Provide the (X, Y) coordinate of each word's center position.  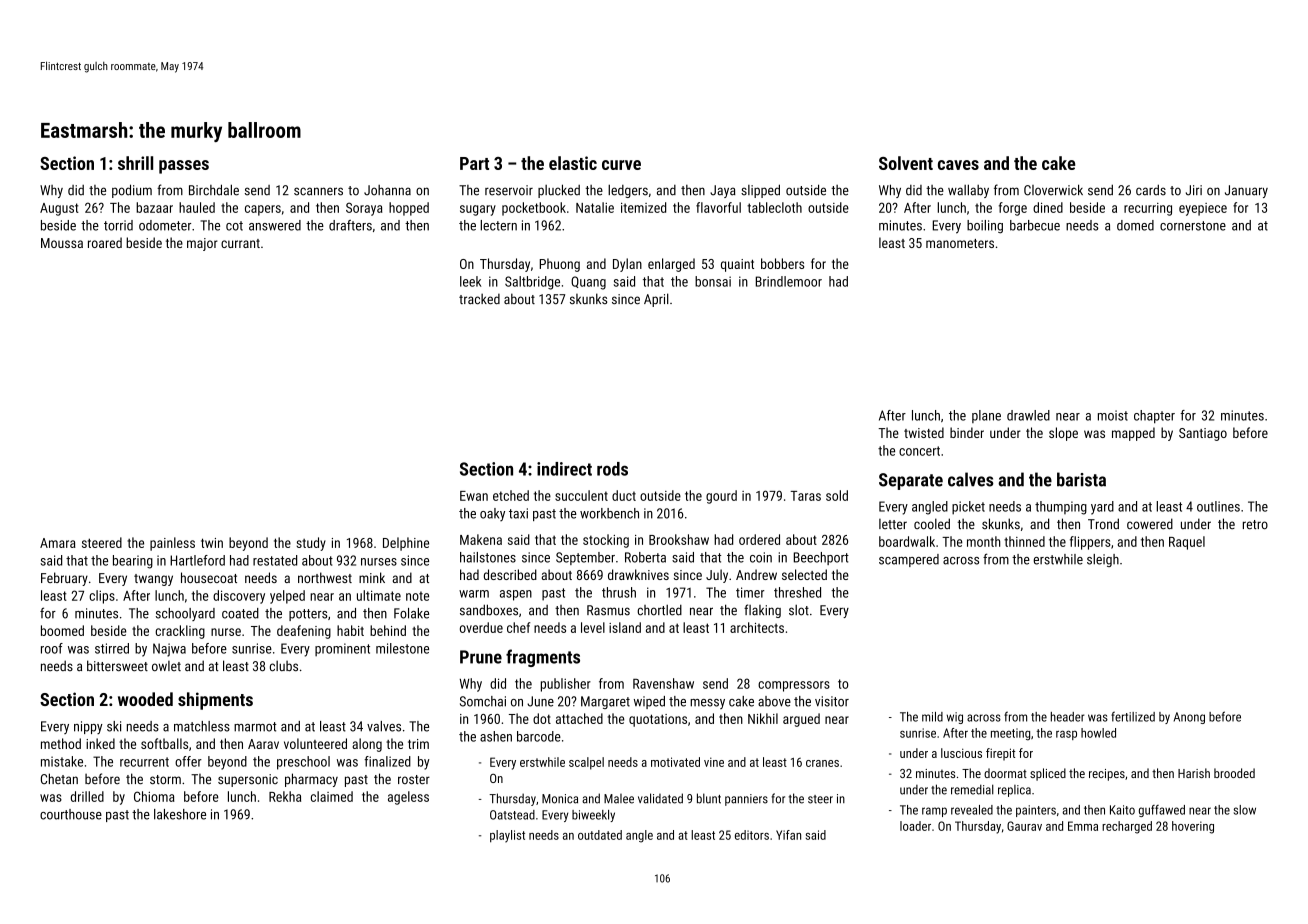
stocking (606, 541)
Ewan (474, 496)
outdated (600, 835)
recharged (1127, 827)
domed (1135, 225)
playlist (507, 836)
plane (986, 416)
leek (470, 281)
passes (184, 167)
